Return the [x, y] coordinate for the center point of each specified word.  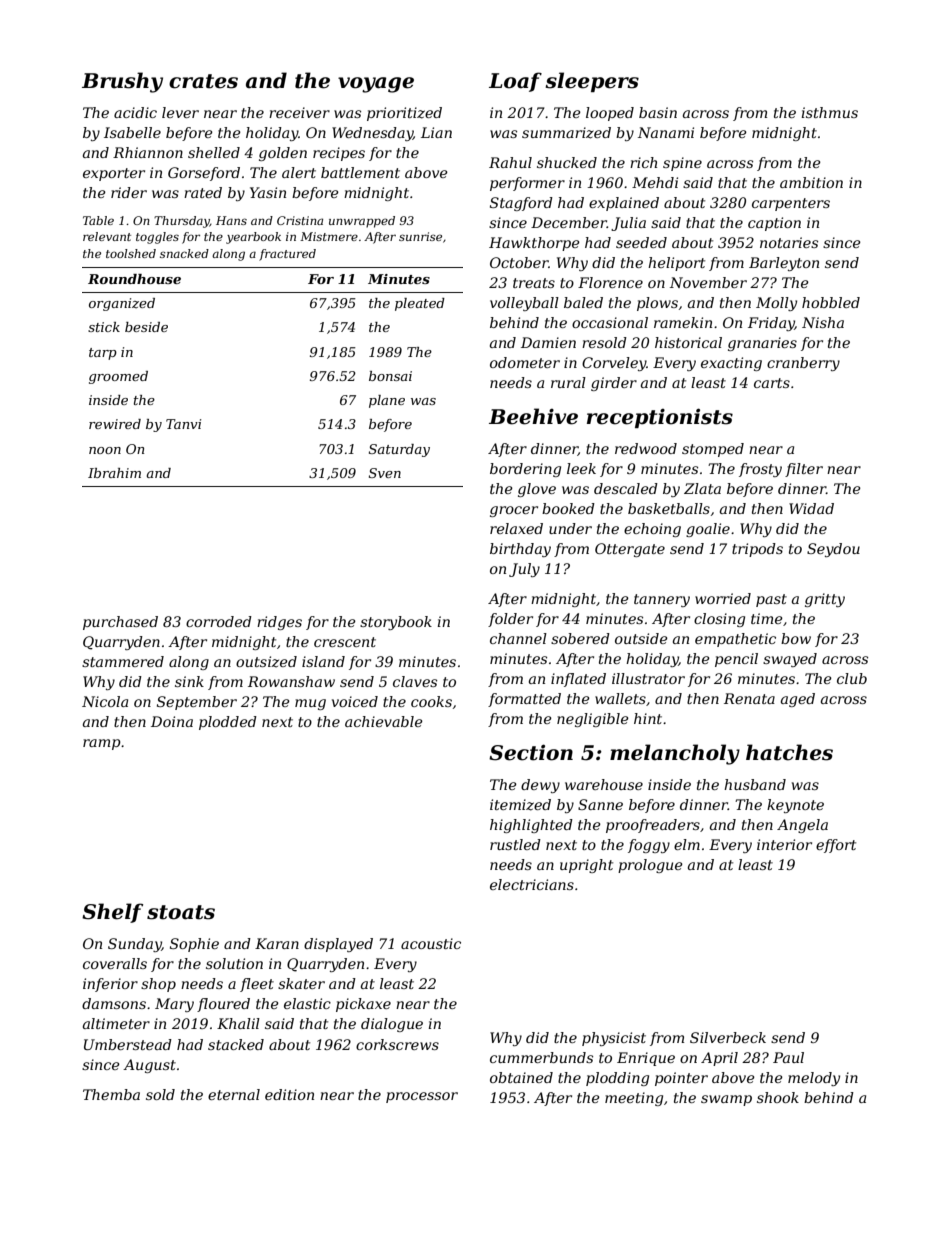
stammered [123, 661]
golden [283, 154]
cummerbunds [541, 1057]
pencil [736, 660]
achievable [384, 721]
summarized [566, 133]
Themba [111, 1094]
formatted [524, 700]
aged [798, 700]
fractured [287, 255]
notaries [789, 242]
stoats [181, 912]
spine [682, 164]
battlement [360, 172]
